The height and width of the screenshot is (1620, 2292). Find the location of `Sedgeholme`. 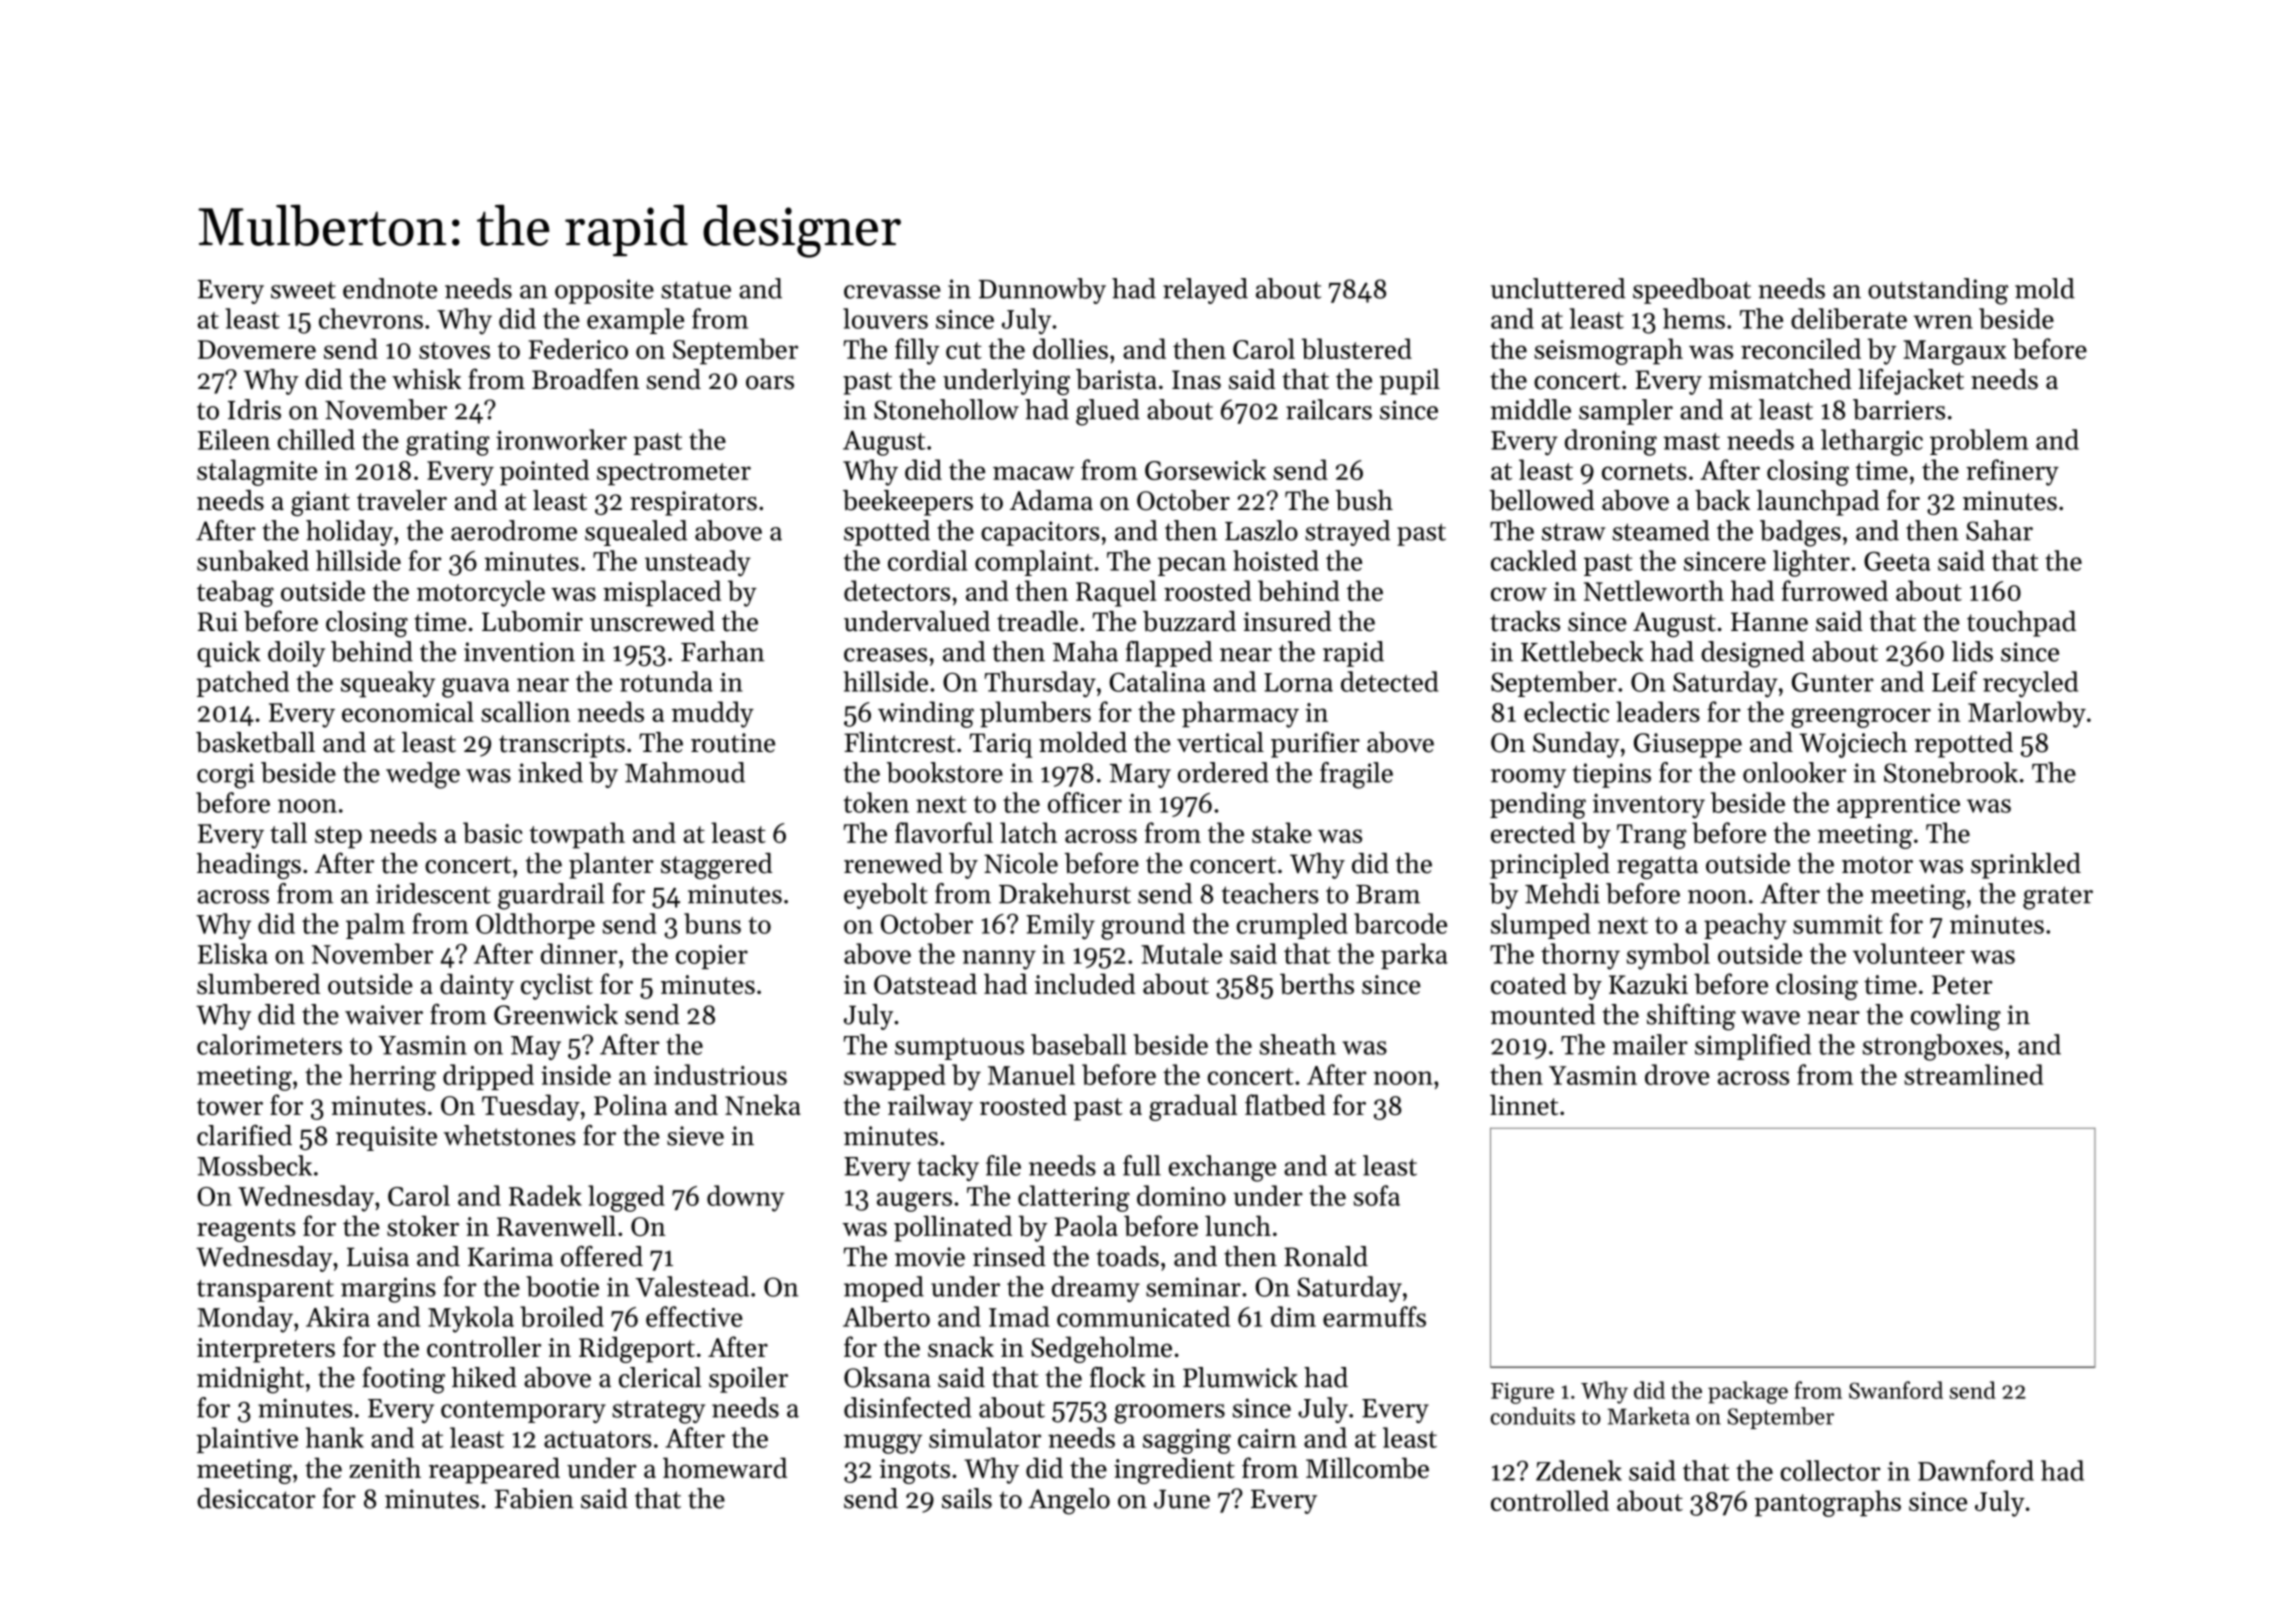

Sedgeholme is located at coordinates (1101, 1349).
